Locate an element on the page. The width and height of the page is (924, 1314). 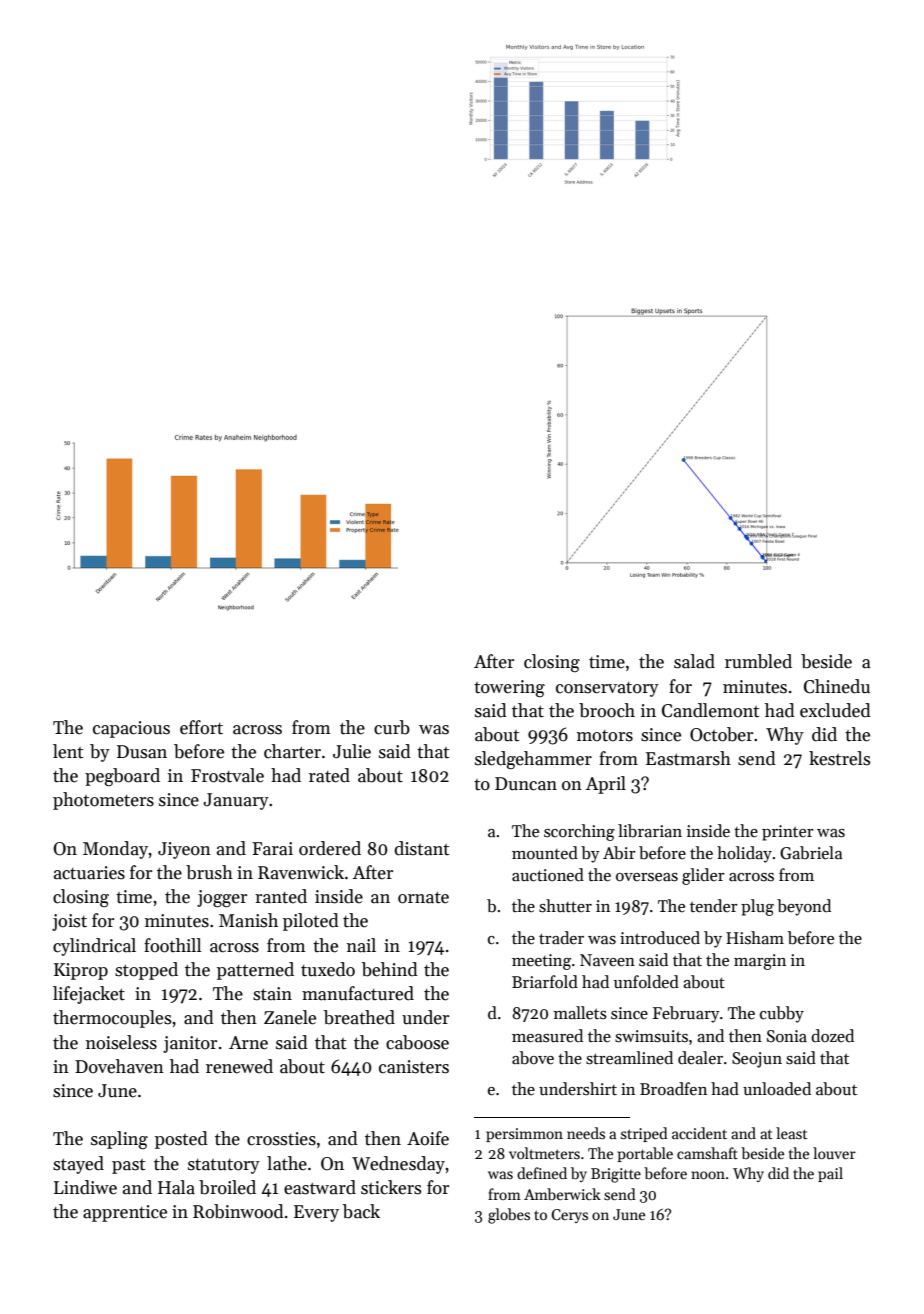
Hisham is located at coordinates (755, 938).
